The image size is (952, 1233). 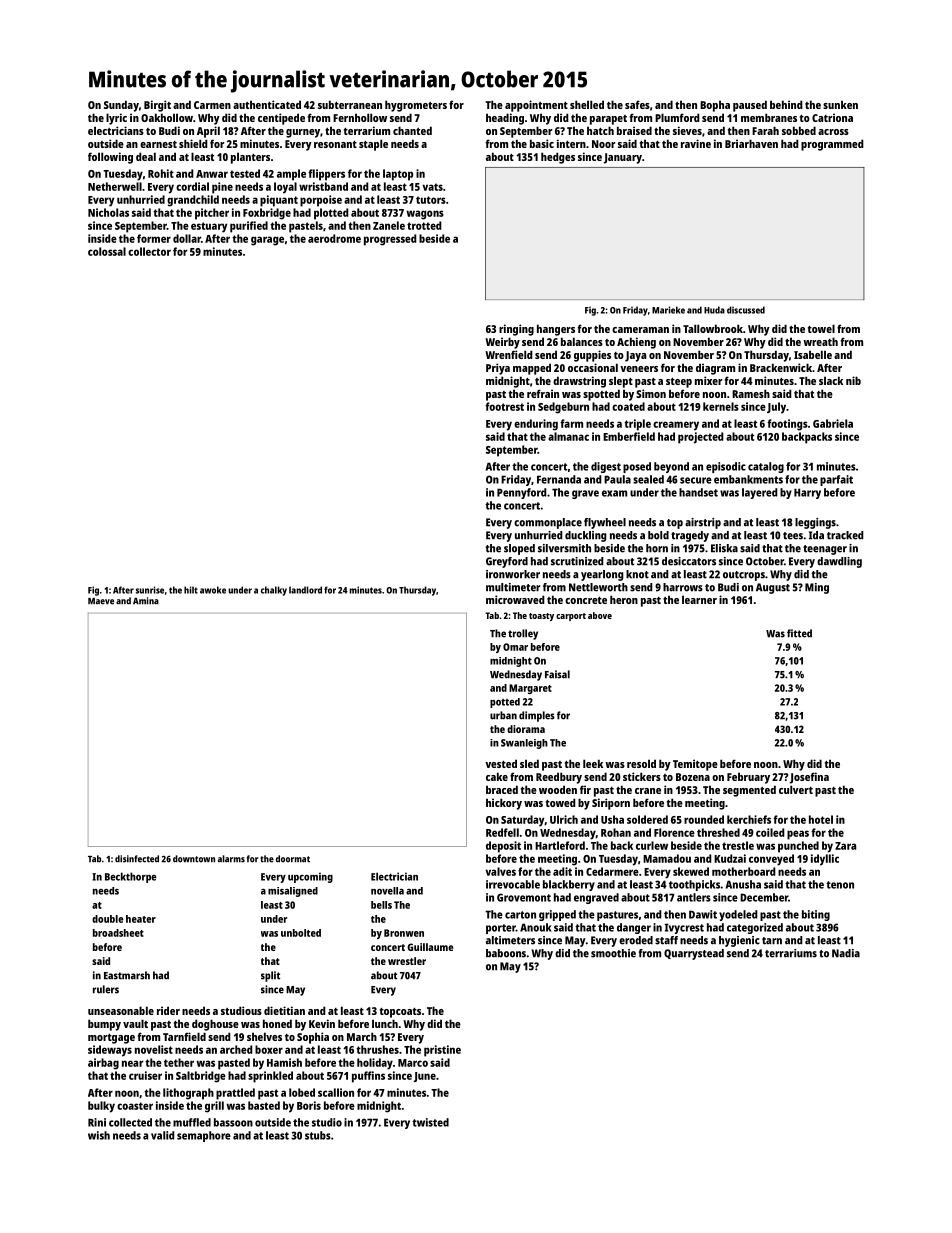 I want to click on Fernhollow, so click(x=360, y=117).
